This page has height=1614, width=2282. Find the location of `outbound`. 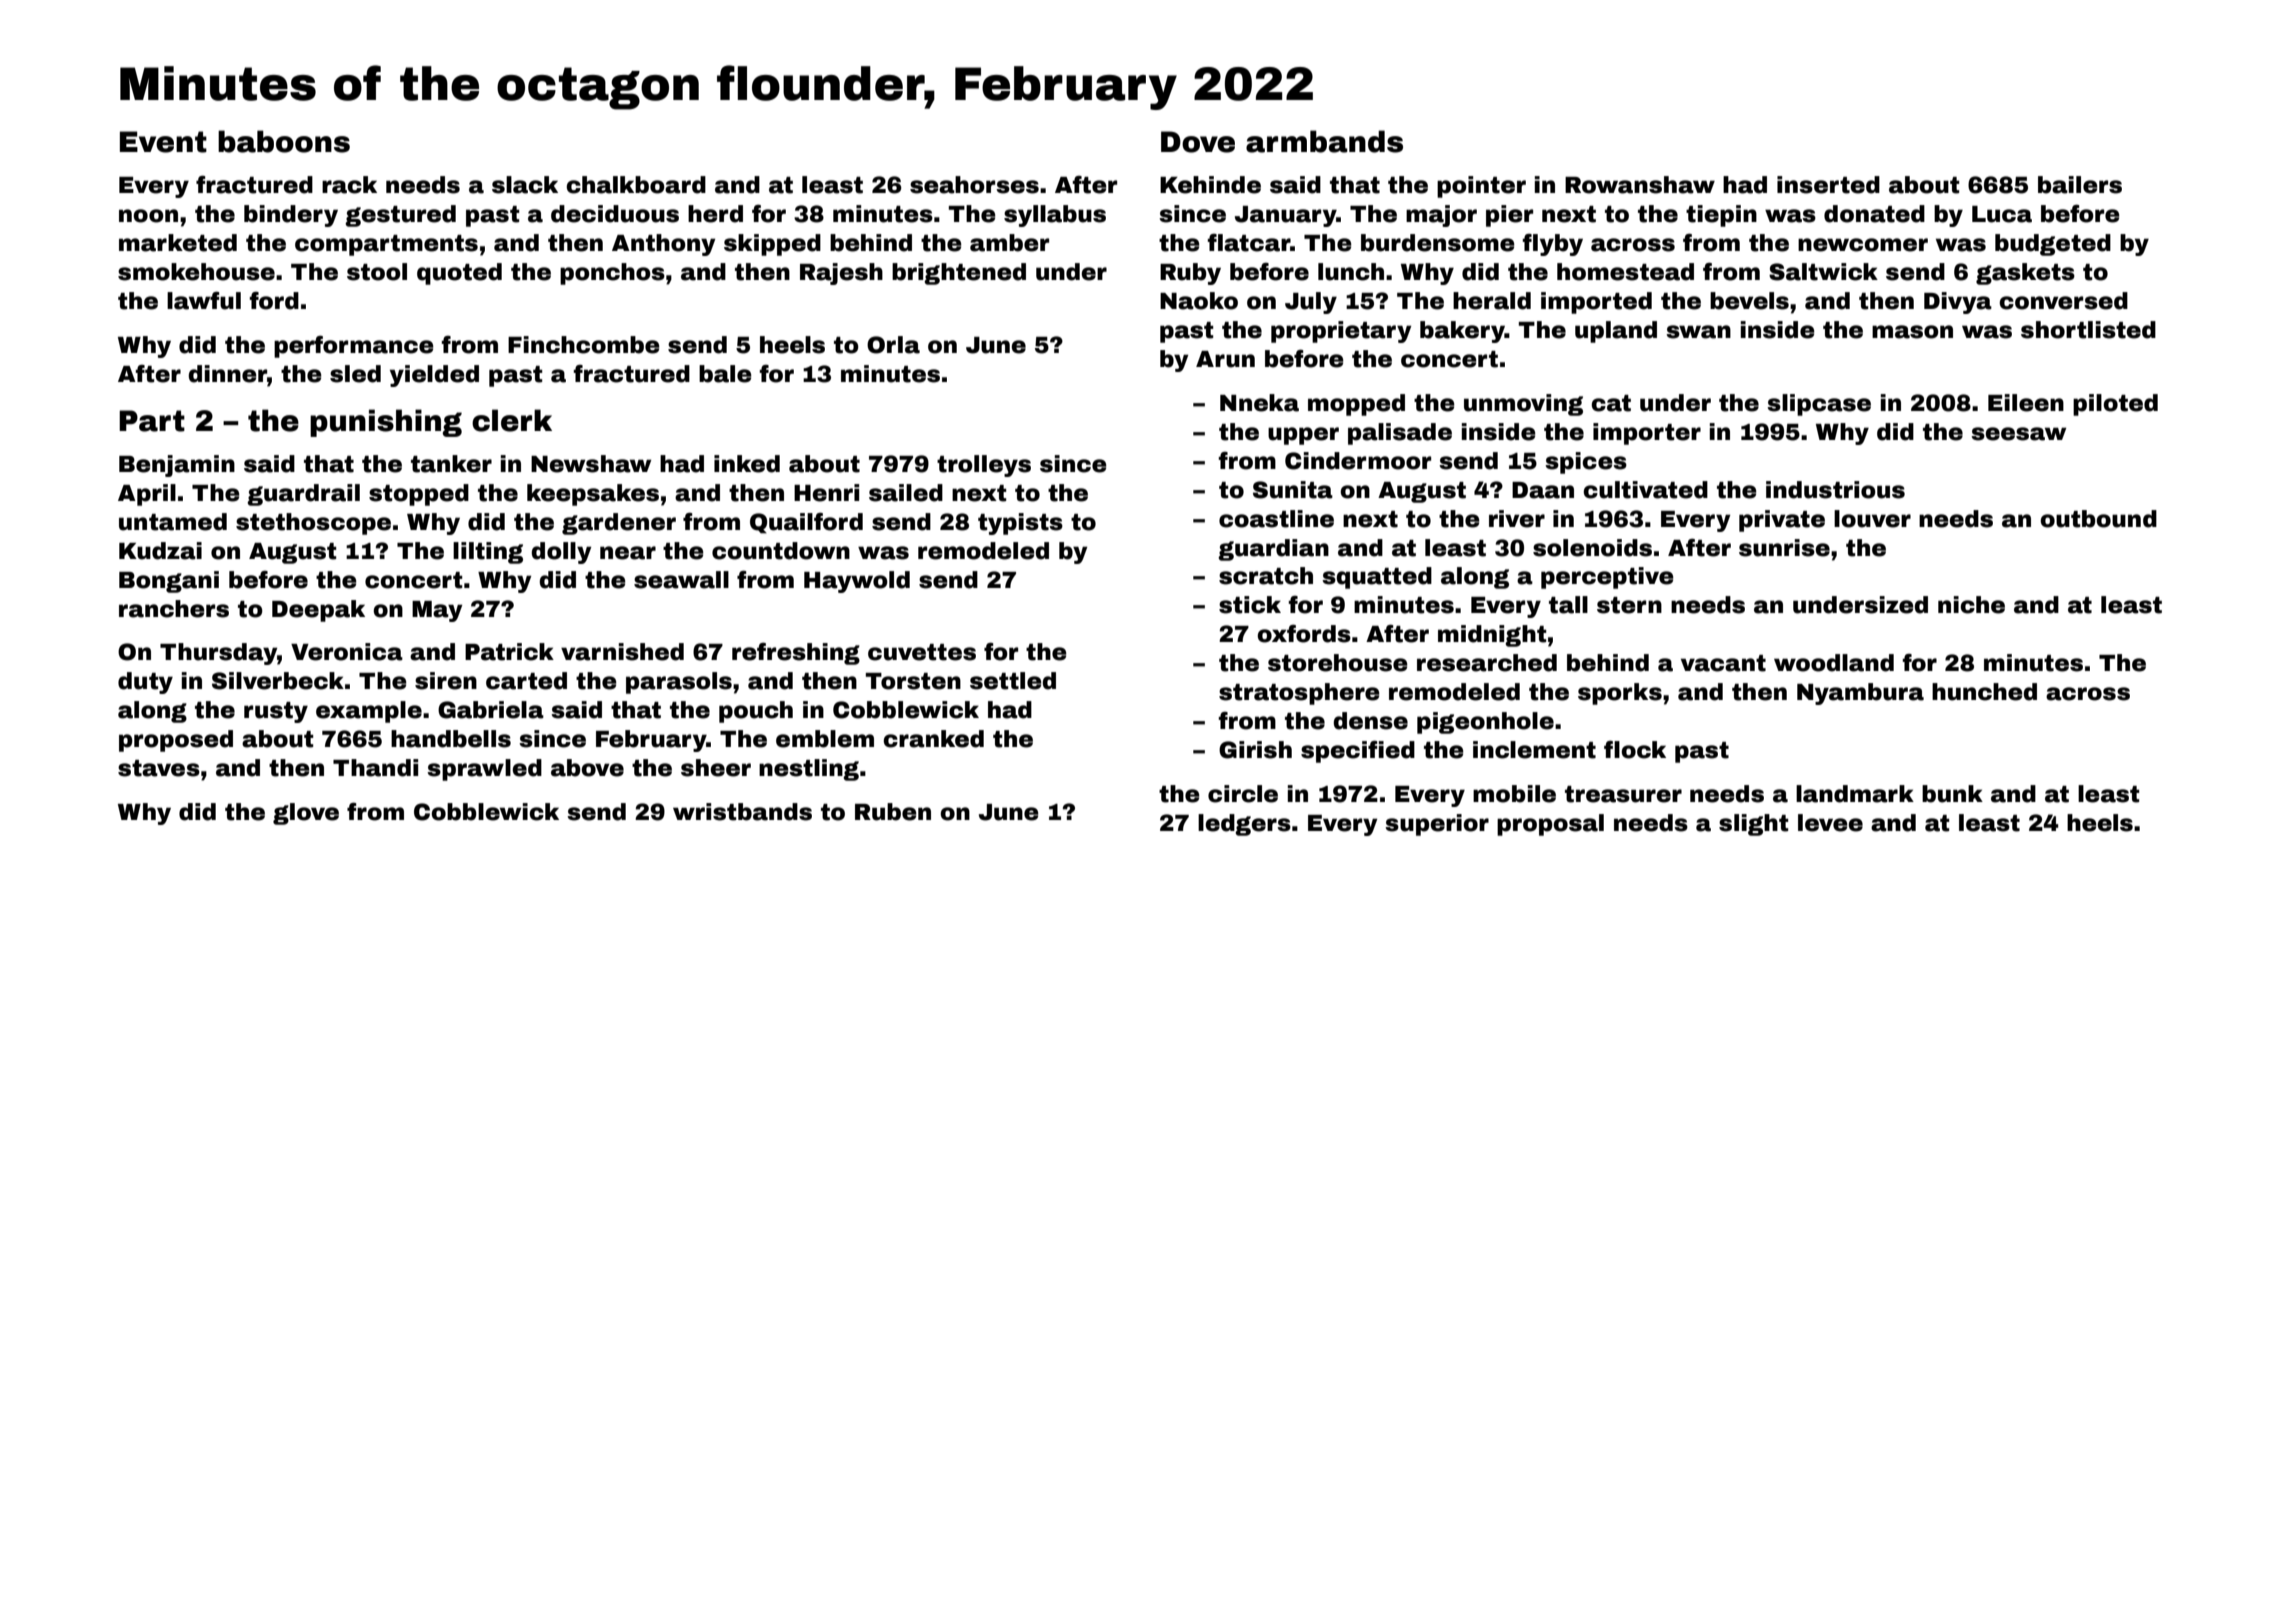

outbound is located at coordinates (2098, 519).
